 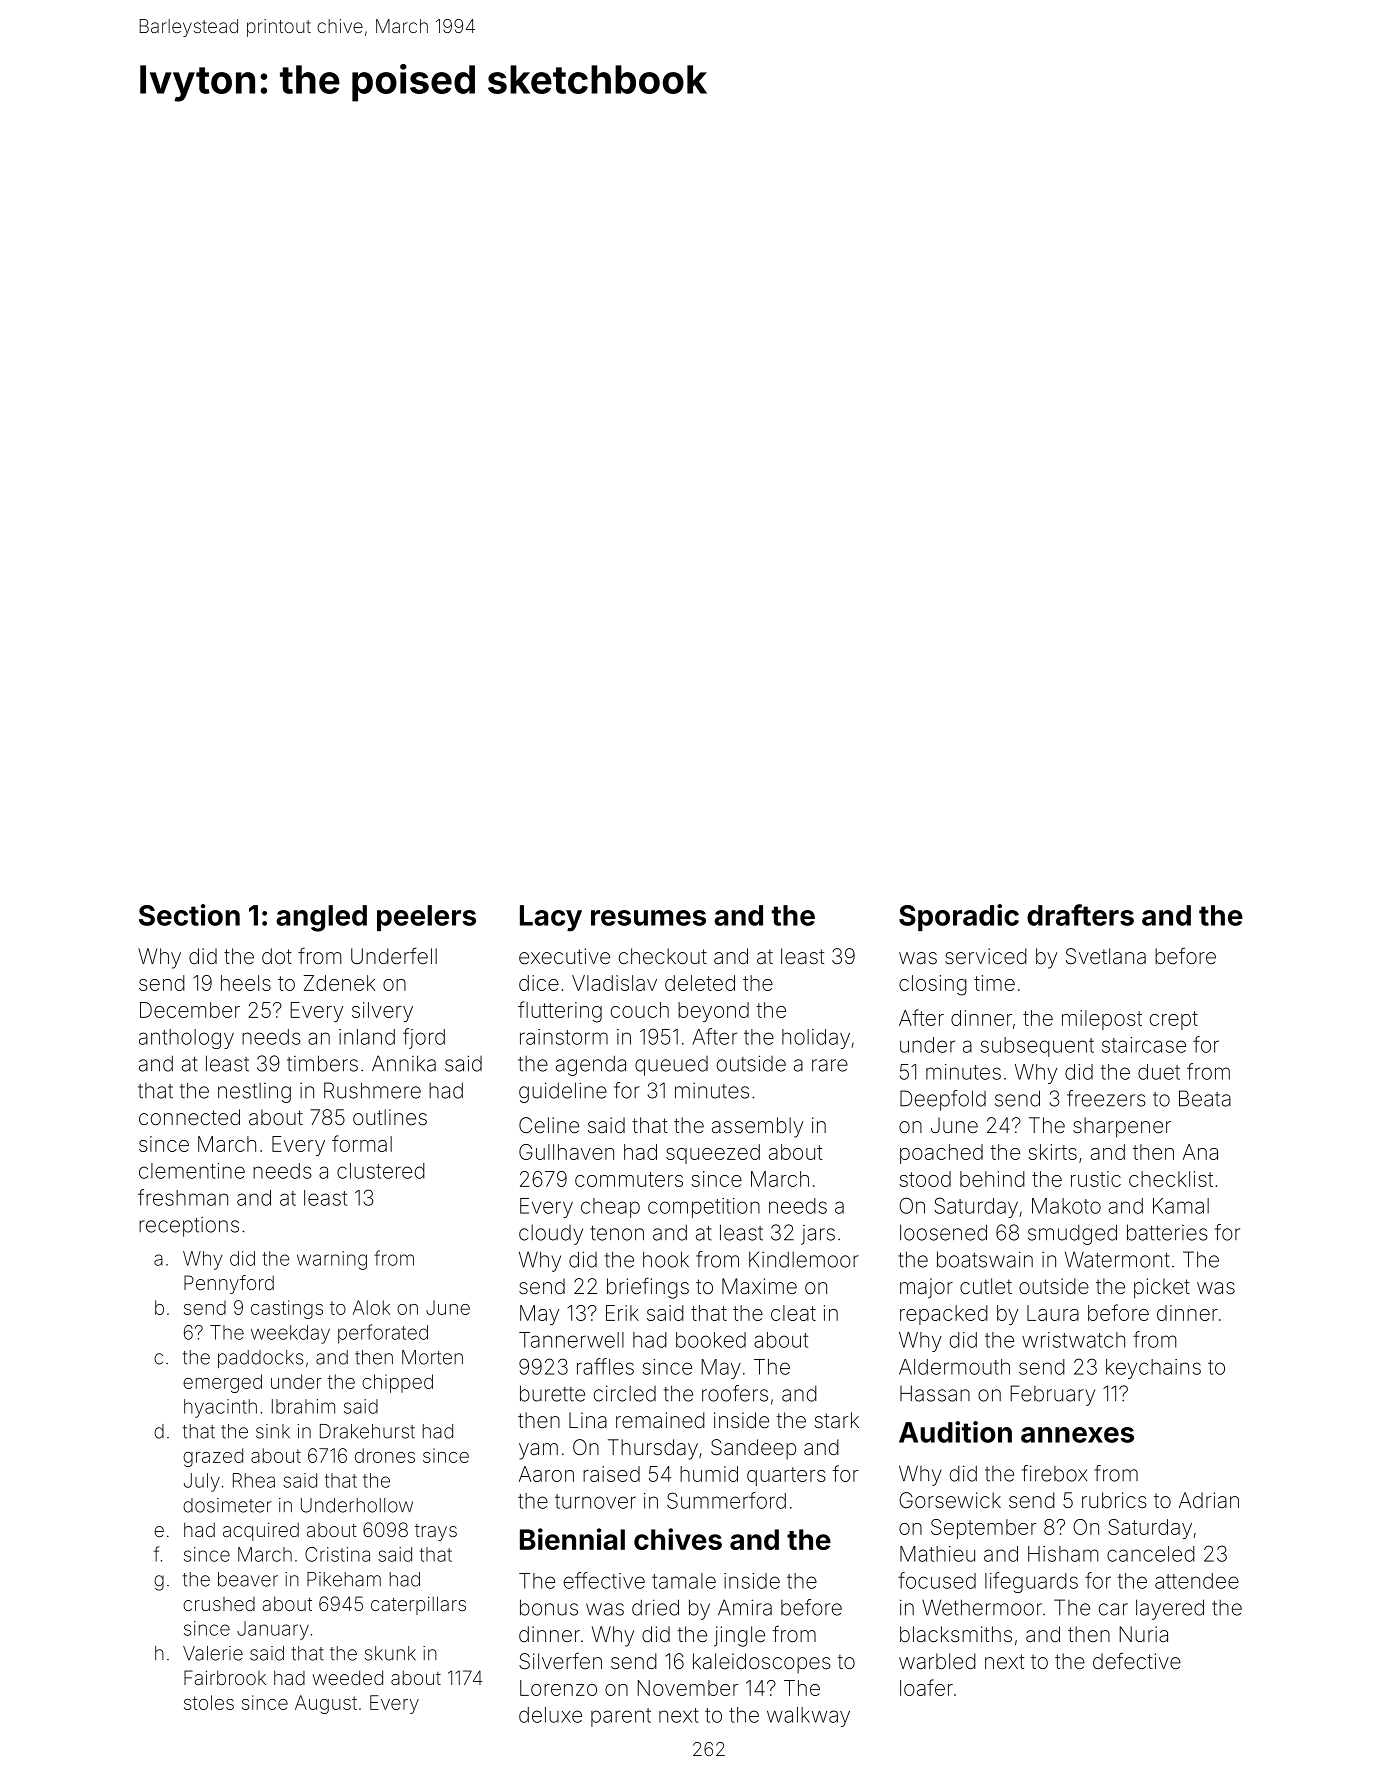 What do you see at coordinates (563, 1092) in the document?
I see `guideline` at bounding box center [563, 1092].
